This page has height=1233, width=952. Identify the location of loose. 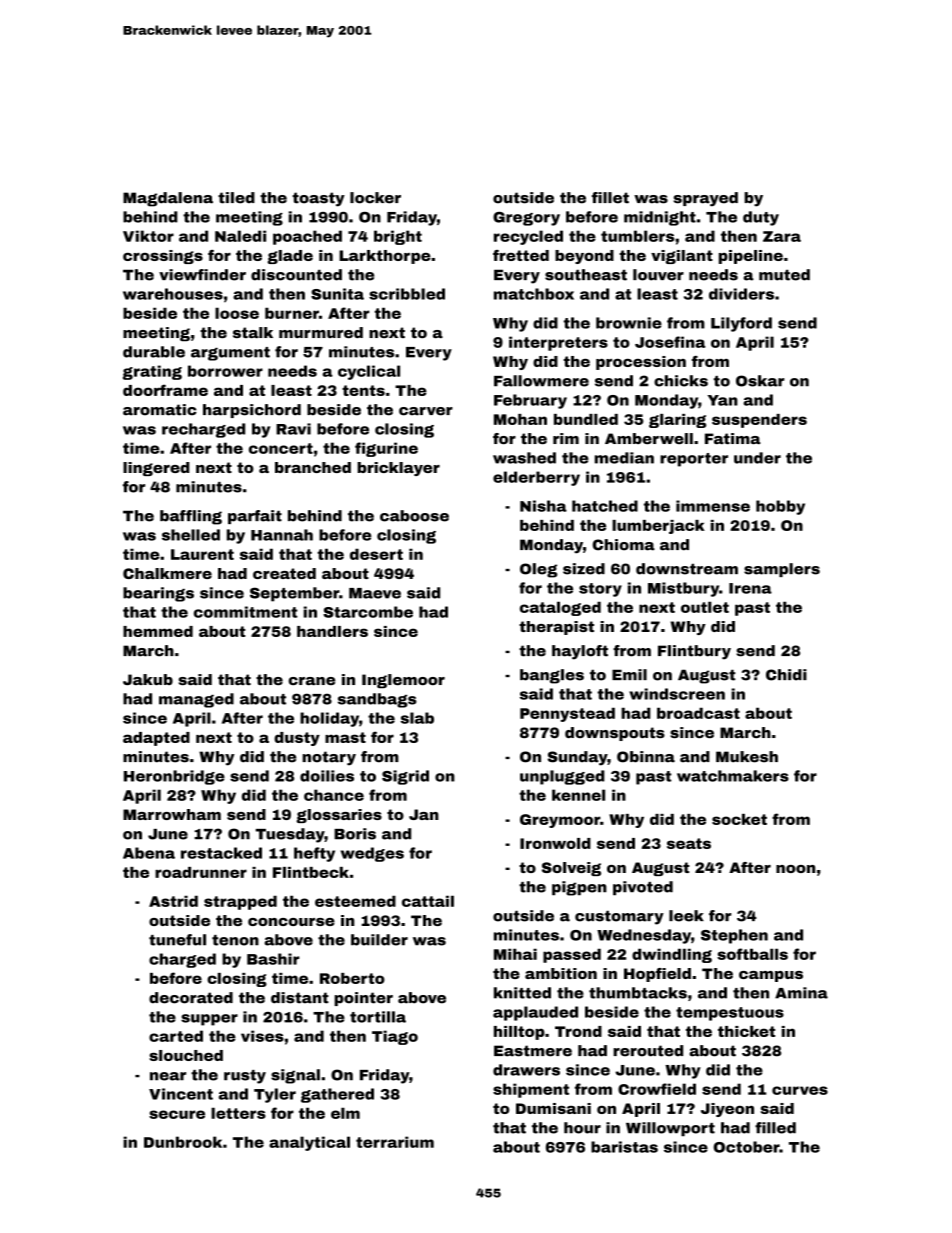
(237, 313).
